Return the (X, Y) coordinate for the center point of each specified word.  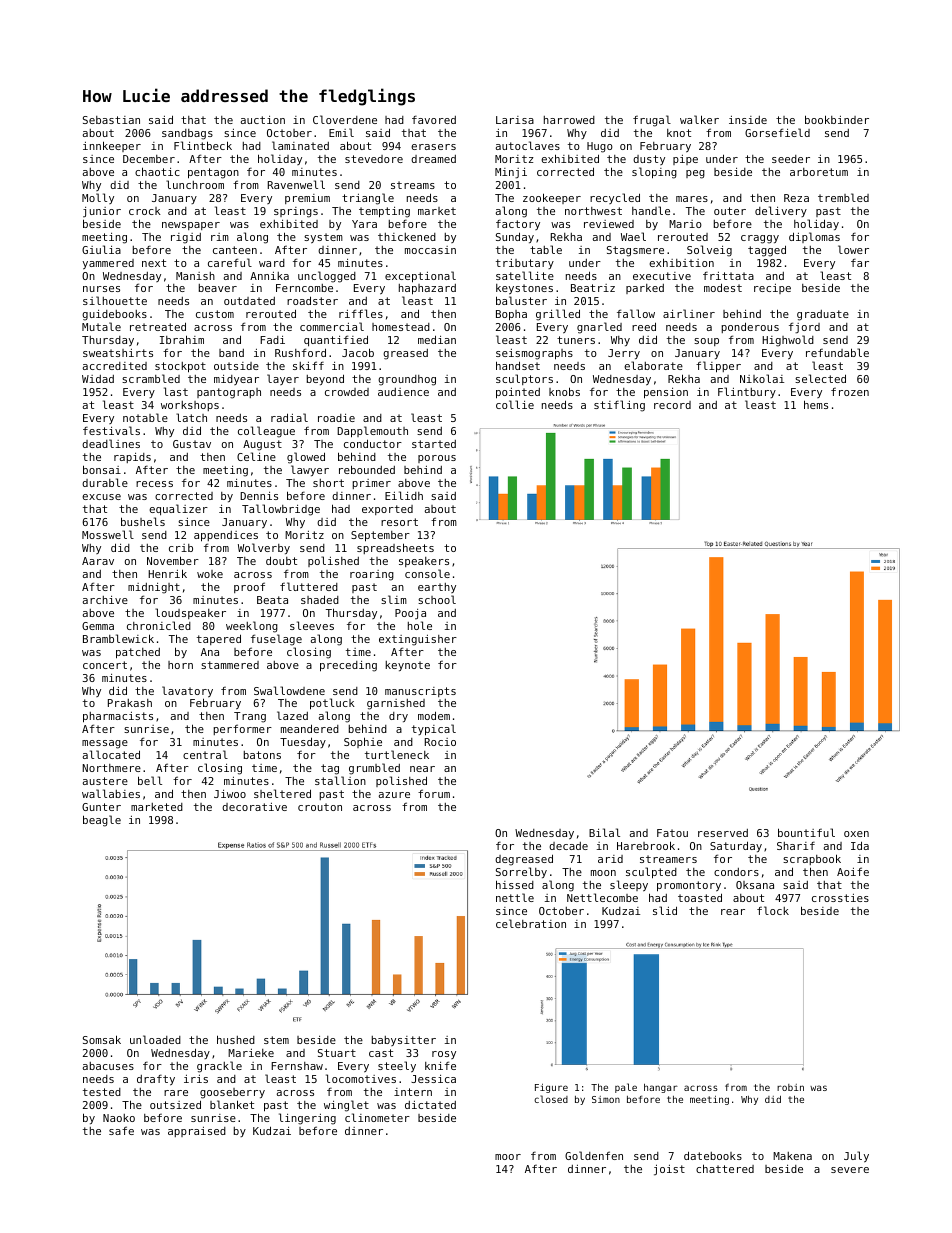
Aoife (853, 871)
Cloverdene (345, 119)
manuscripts (420, 692)
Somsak (102, 1039)
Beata (272, 600)
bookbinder (837, 119)
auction (263, 120)
